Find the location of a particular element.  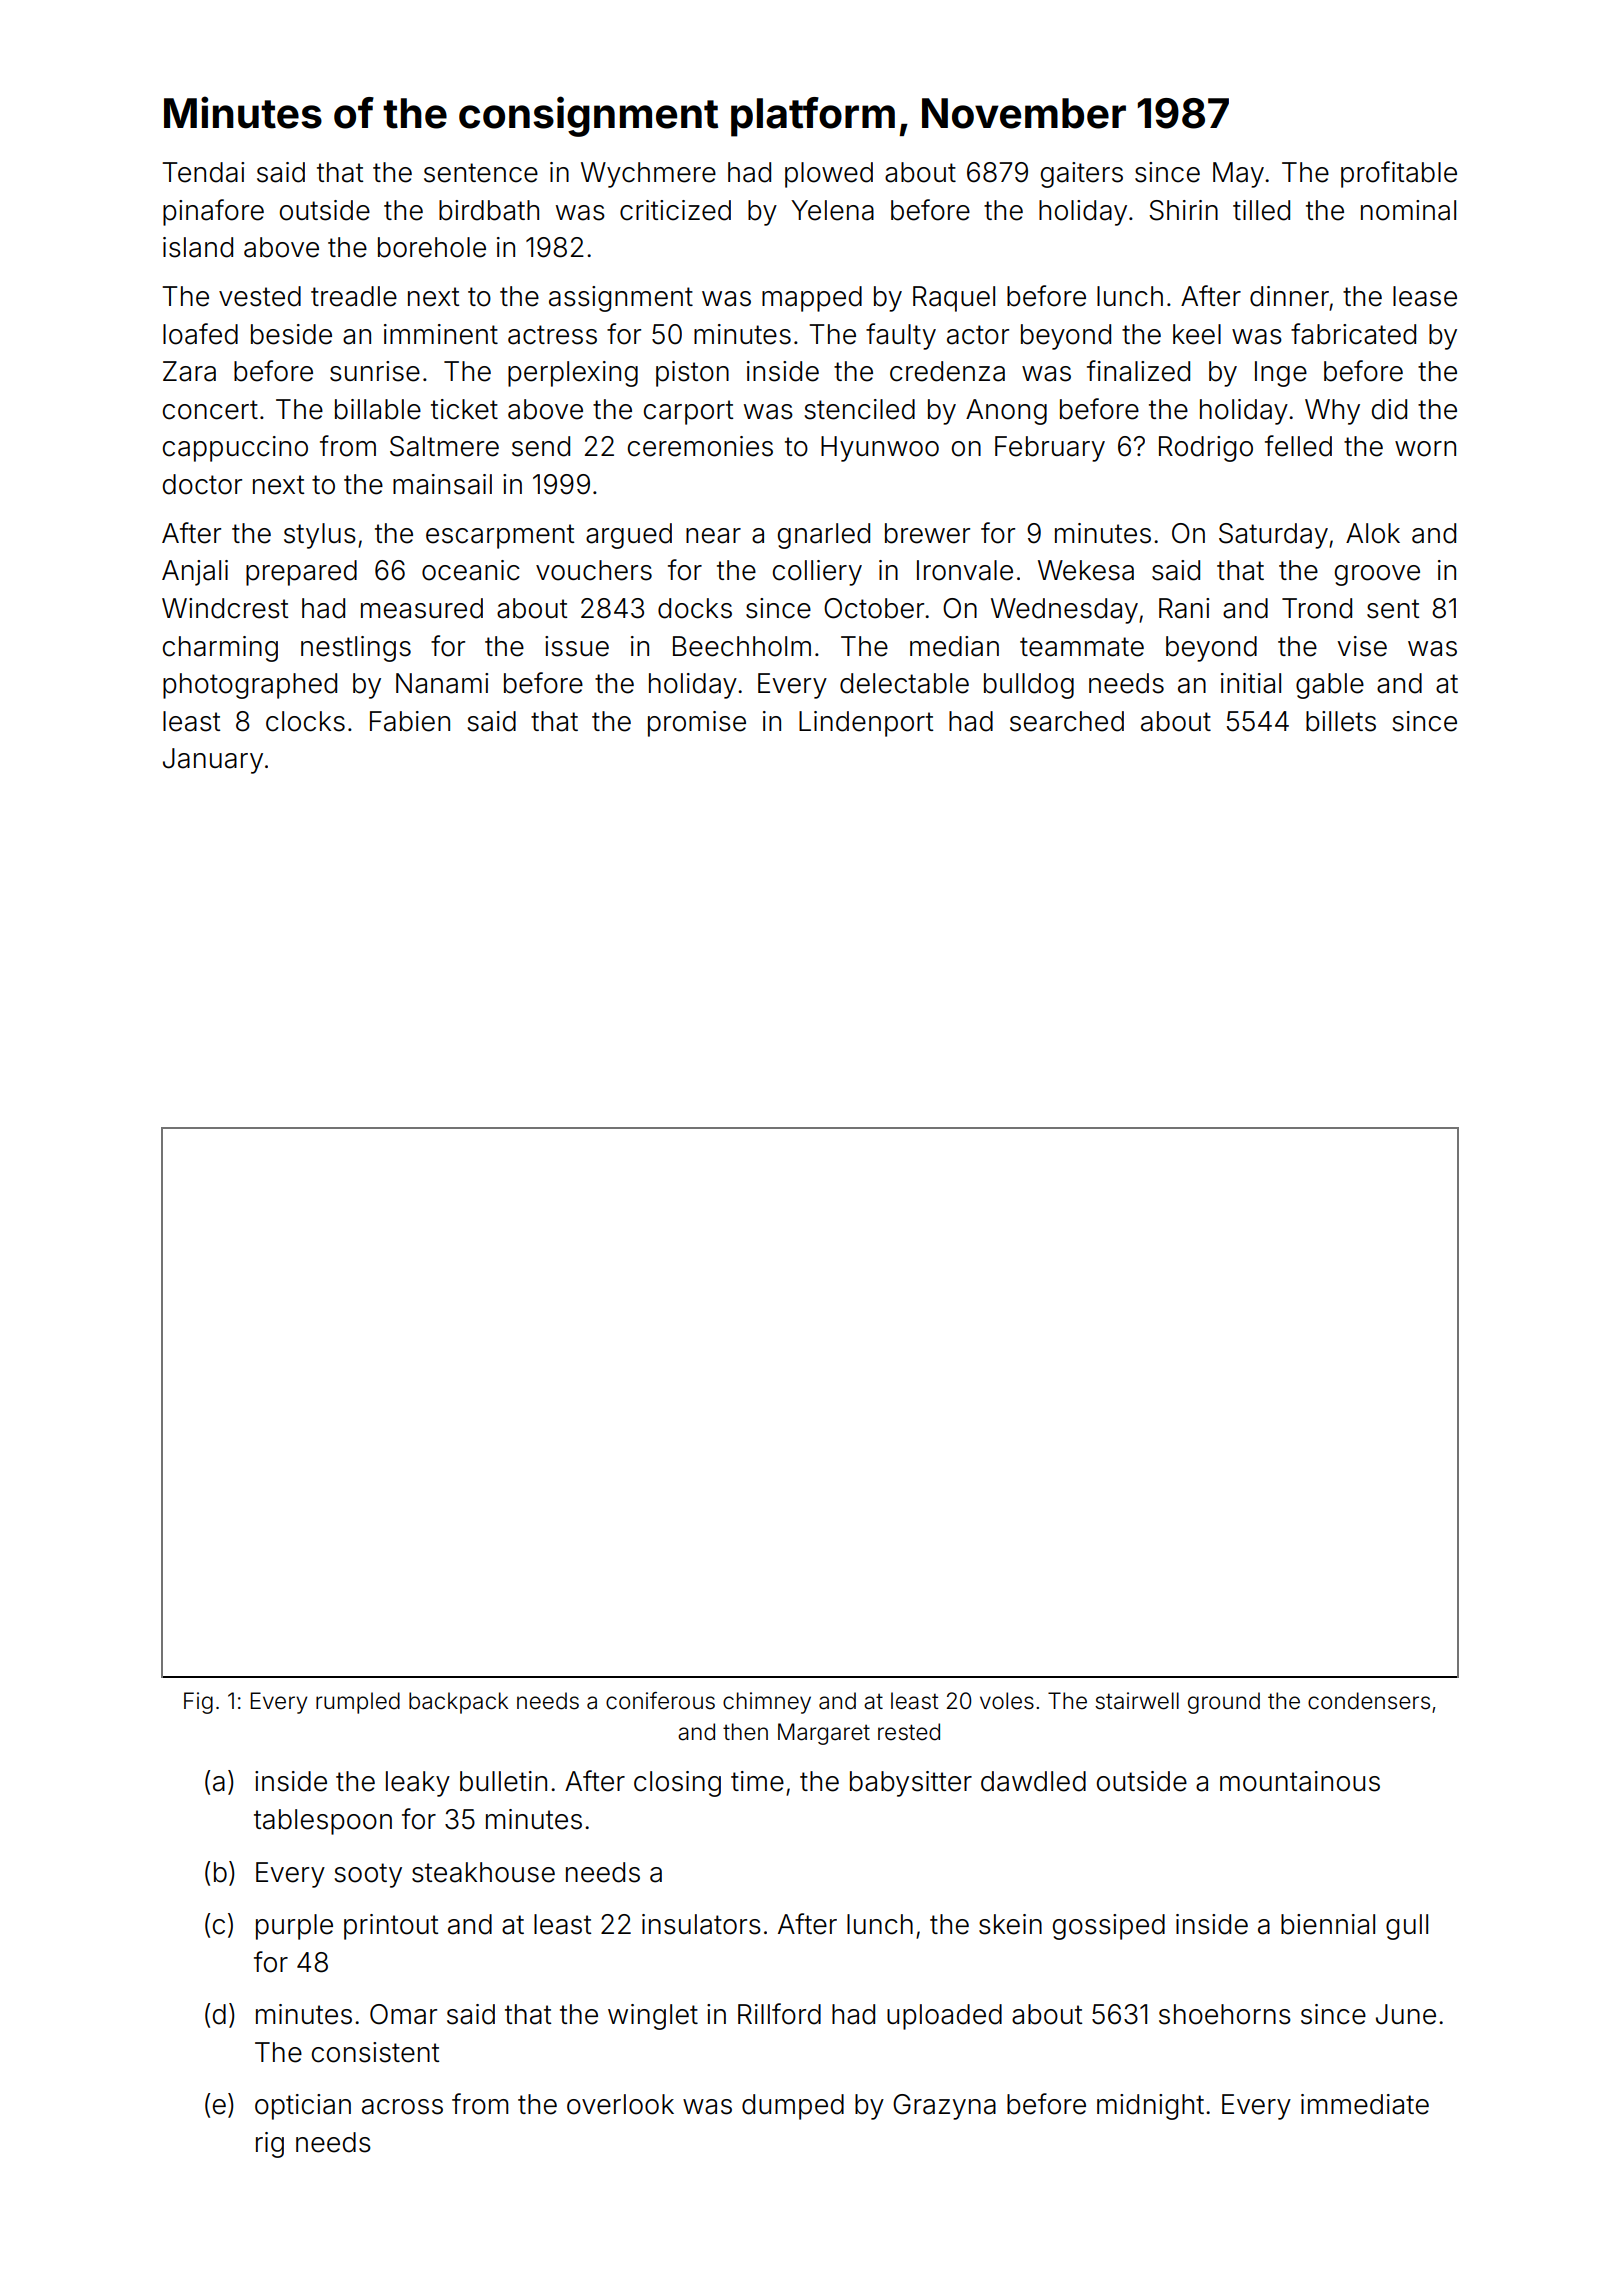

searched is located at coordinates (1067, 721).
